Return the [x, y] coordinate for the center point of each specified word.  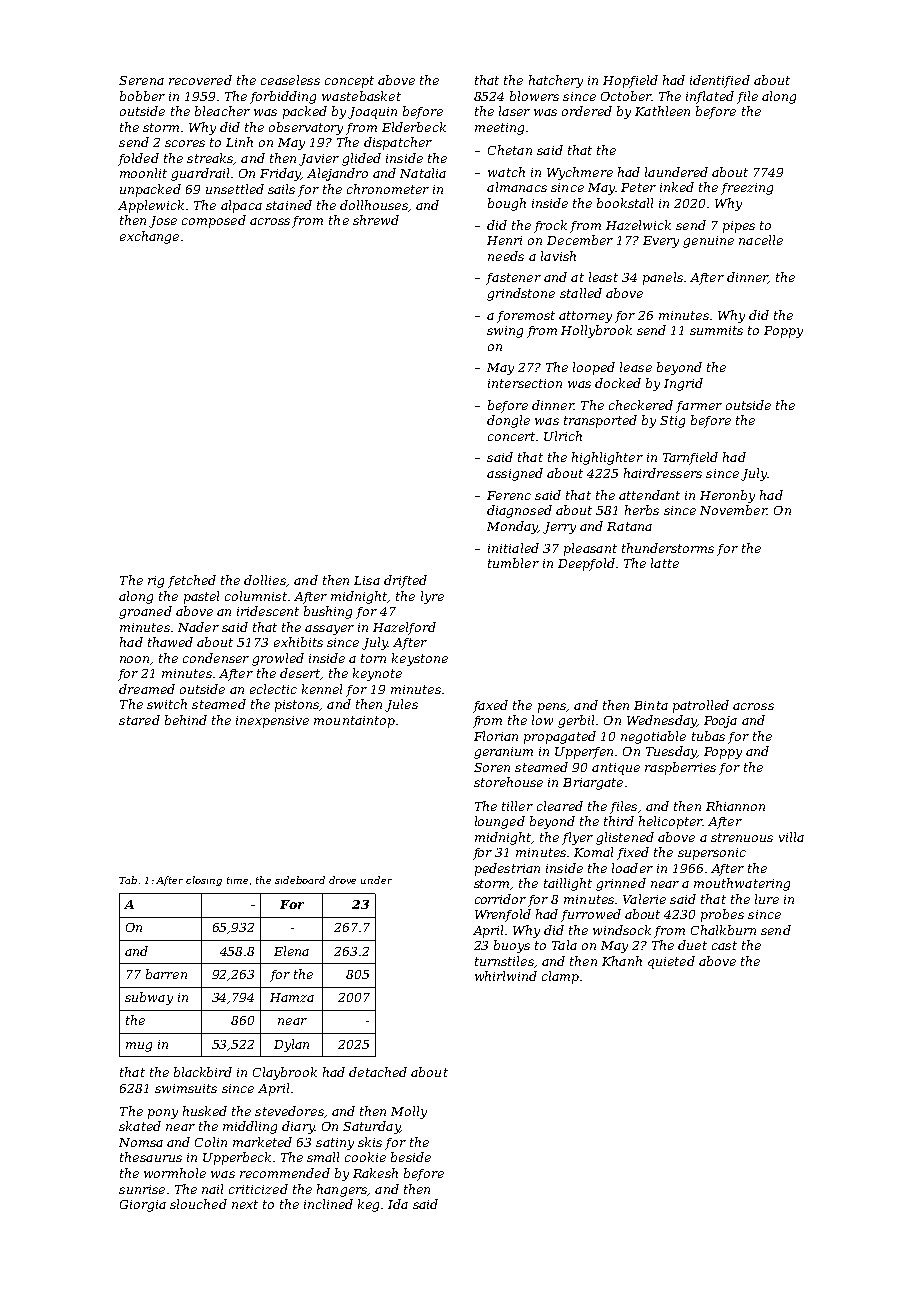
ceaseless [290, 80]
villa [791, 837]
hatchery [556, 81]
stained [289, 205]
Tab [128, 880]
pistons [297, 706]
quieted [671, 962]
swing [505, 332]
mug [139, 1047]
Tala [564, 945]
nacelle [761, 240]
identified [720, 81]
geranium [503, 753]
